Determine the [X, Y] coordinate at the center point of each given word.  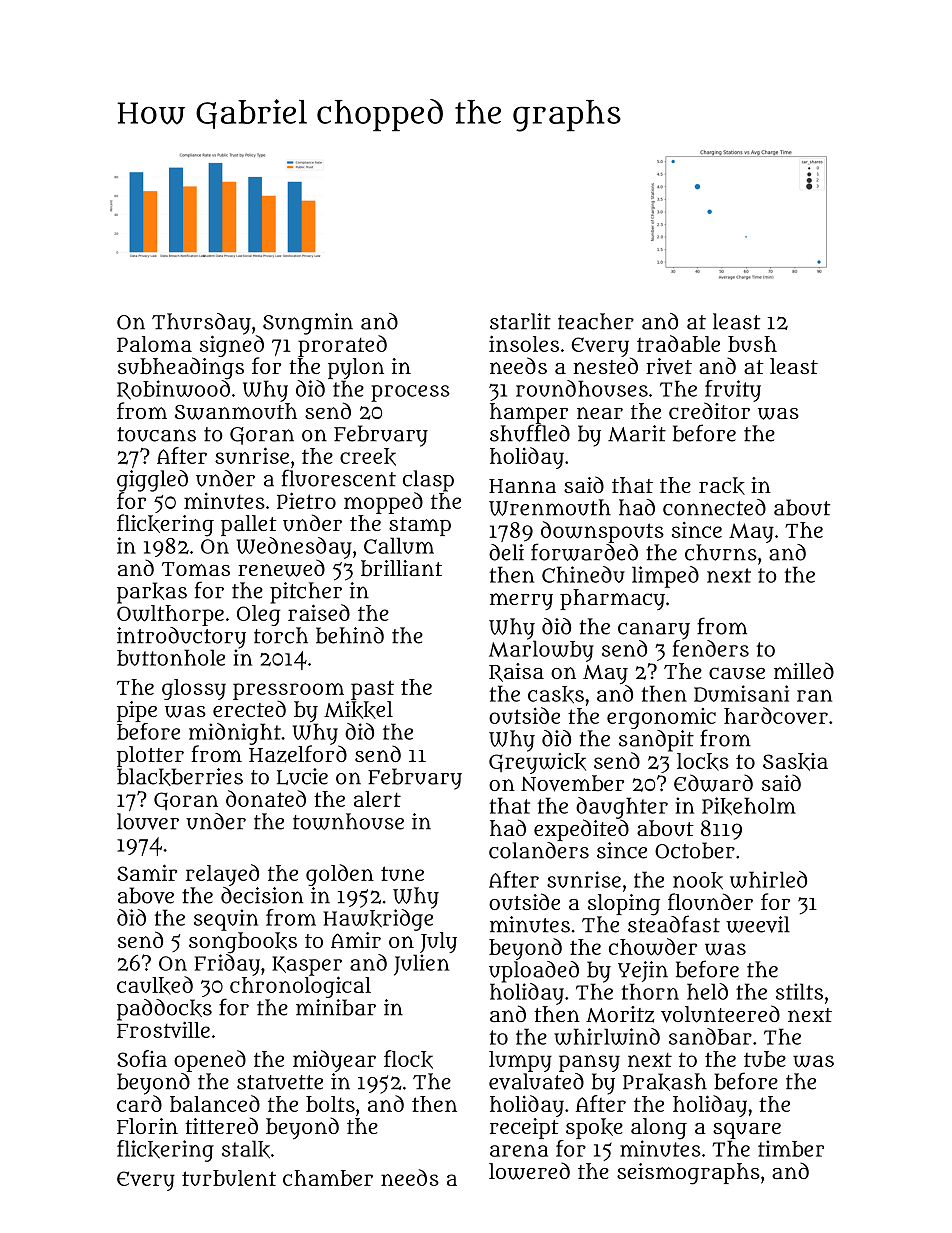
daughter [622, 808]
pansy [589, 1063]
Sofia [142, 1058]
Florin [147, 1126]
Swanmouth [236, 411]
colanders [539, 850]
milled [804, 670]
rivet [669, 366]
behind [350, 635]
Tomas [196, 569]
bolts [330, 1104]
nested [605, 365]
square [747, 1131]
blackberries [180, 777]
